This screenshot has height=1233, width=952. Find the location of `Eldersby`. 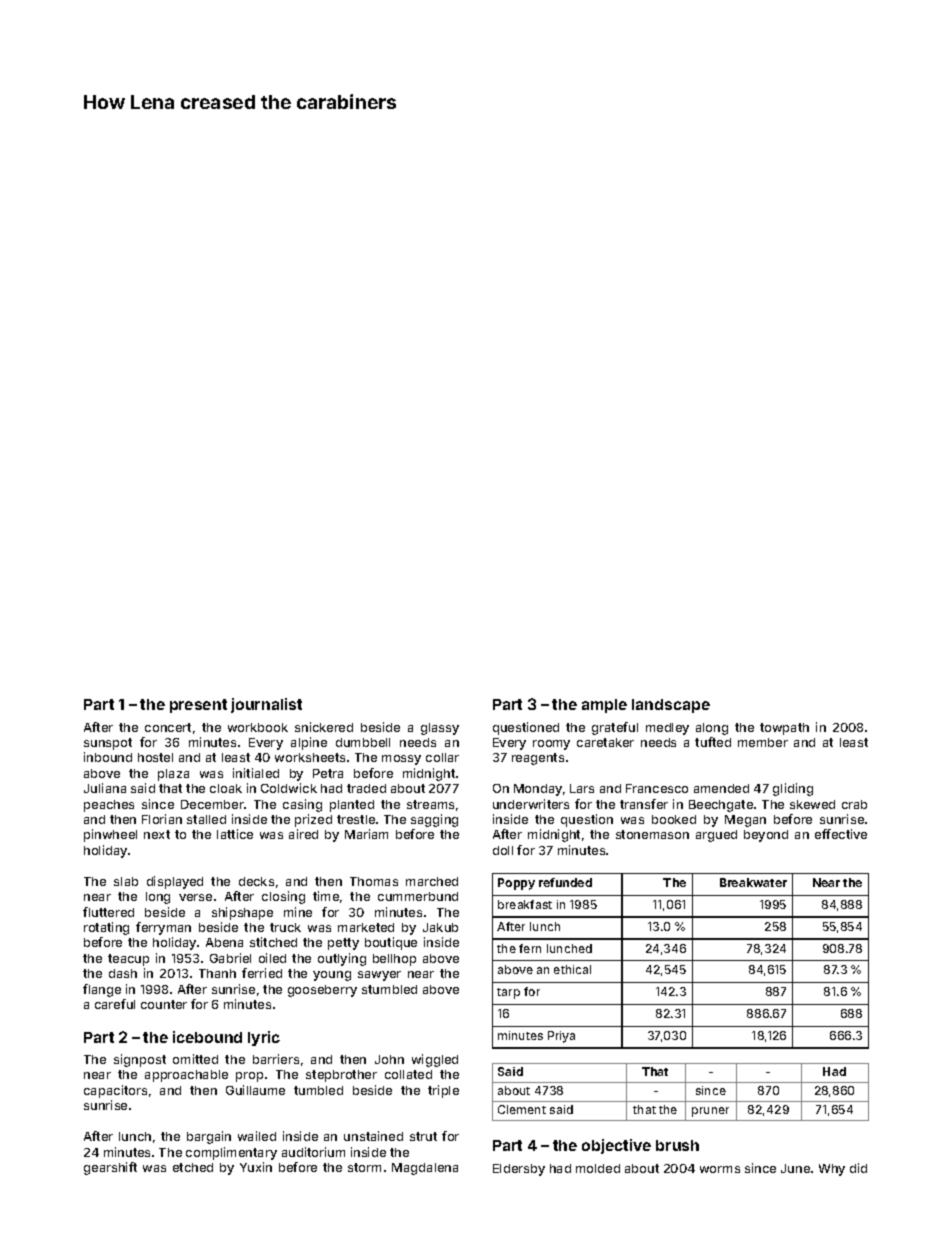

Eldersby is located at coordinates (519, 1170).
